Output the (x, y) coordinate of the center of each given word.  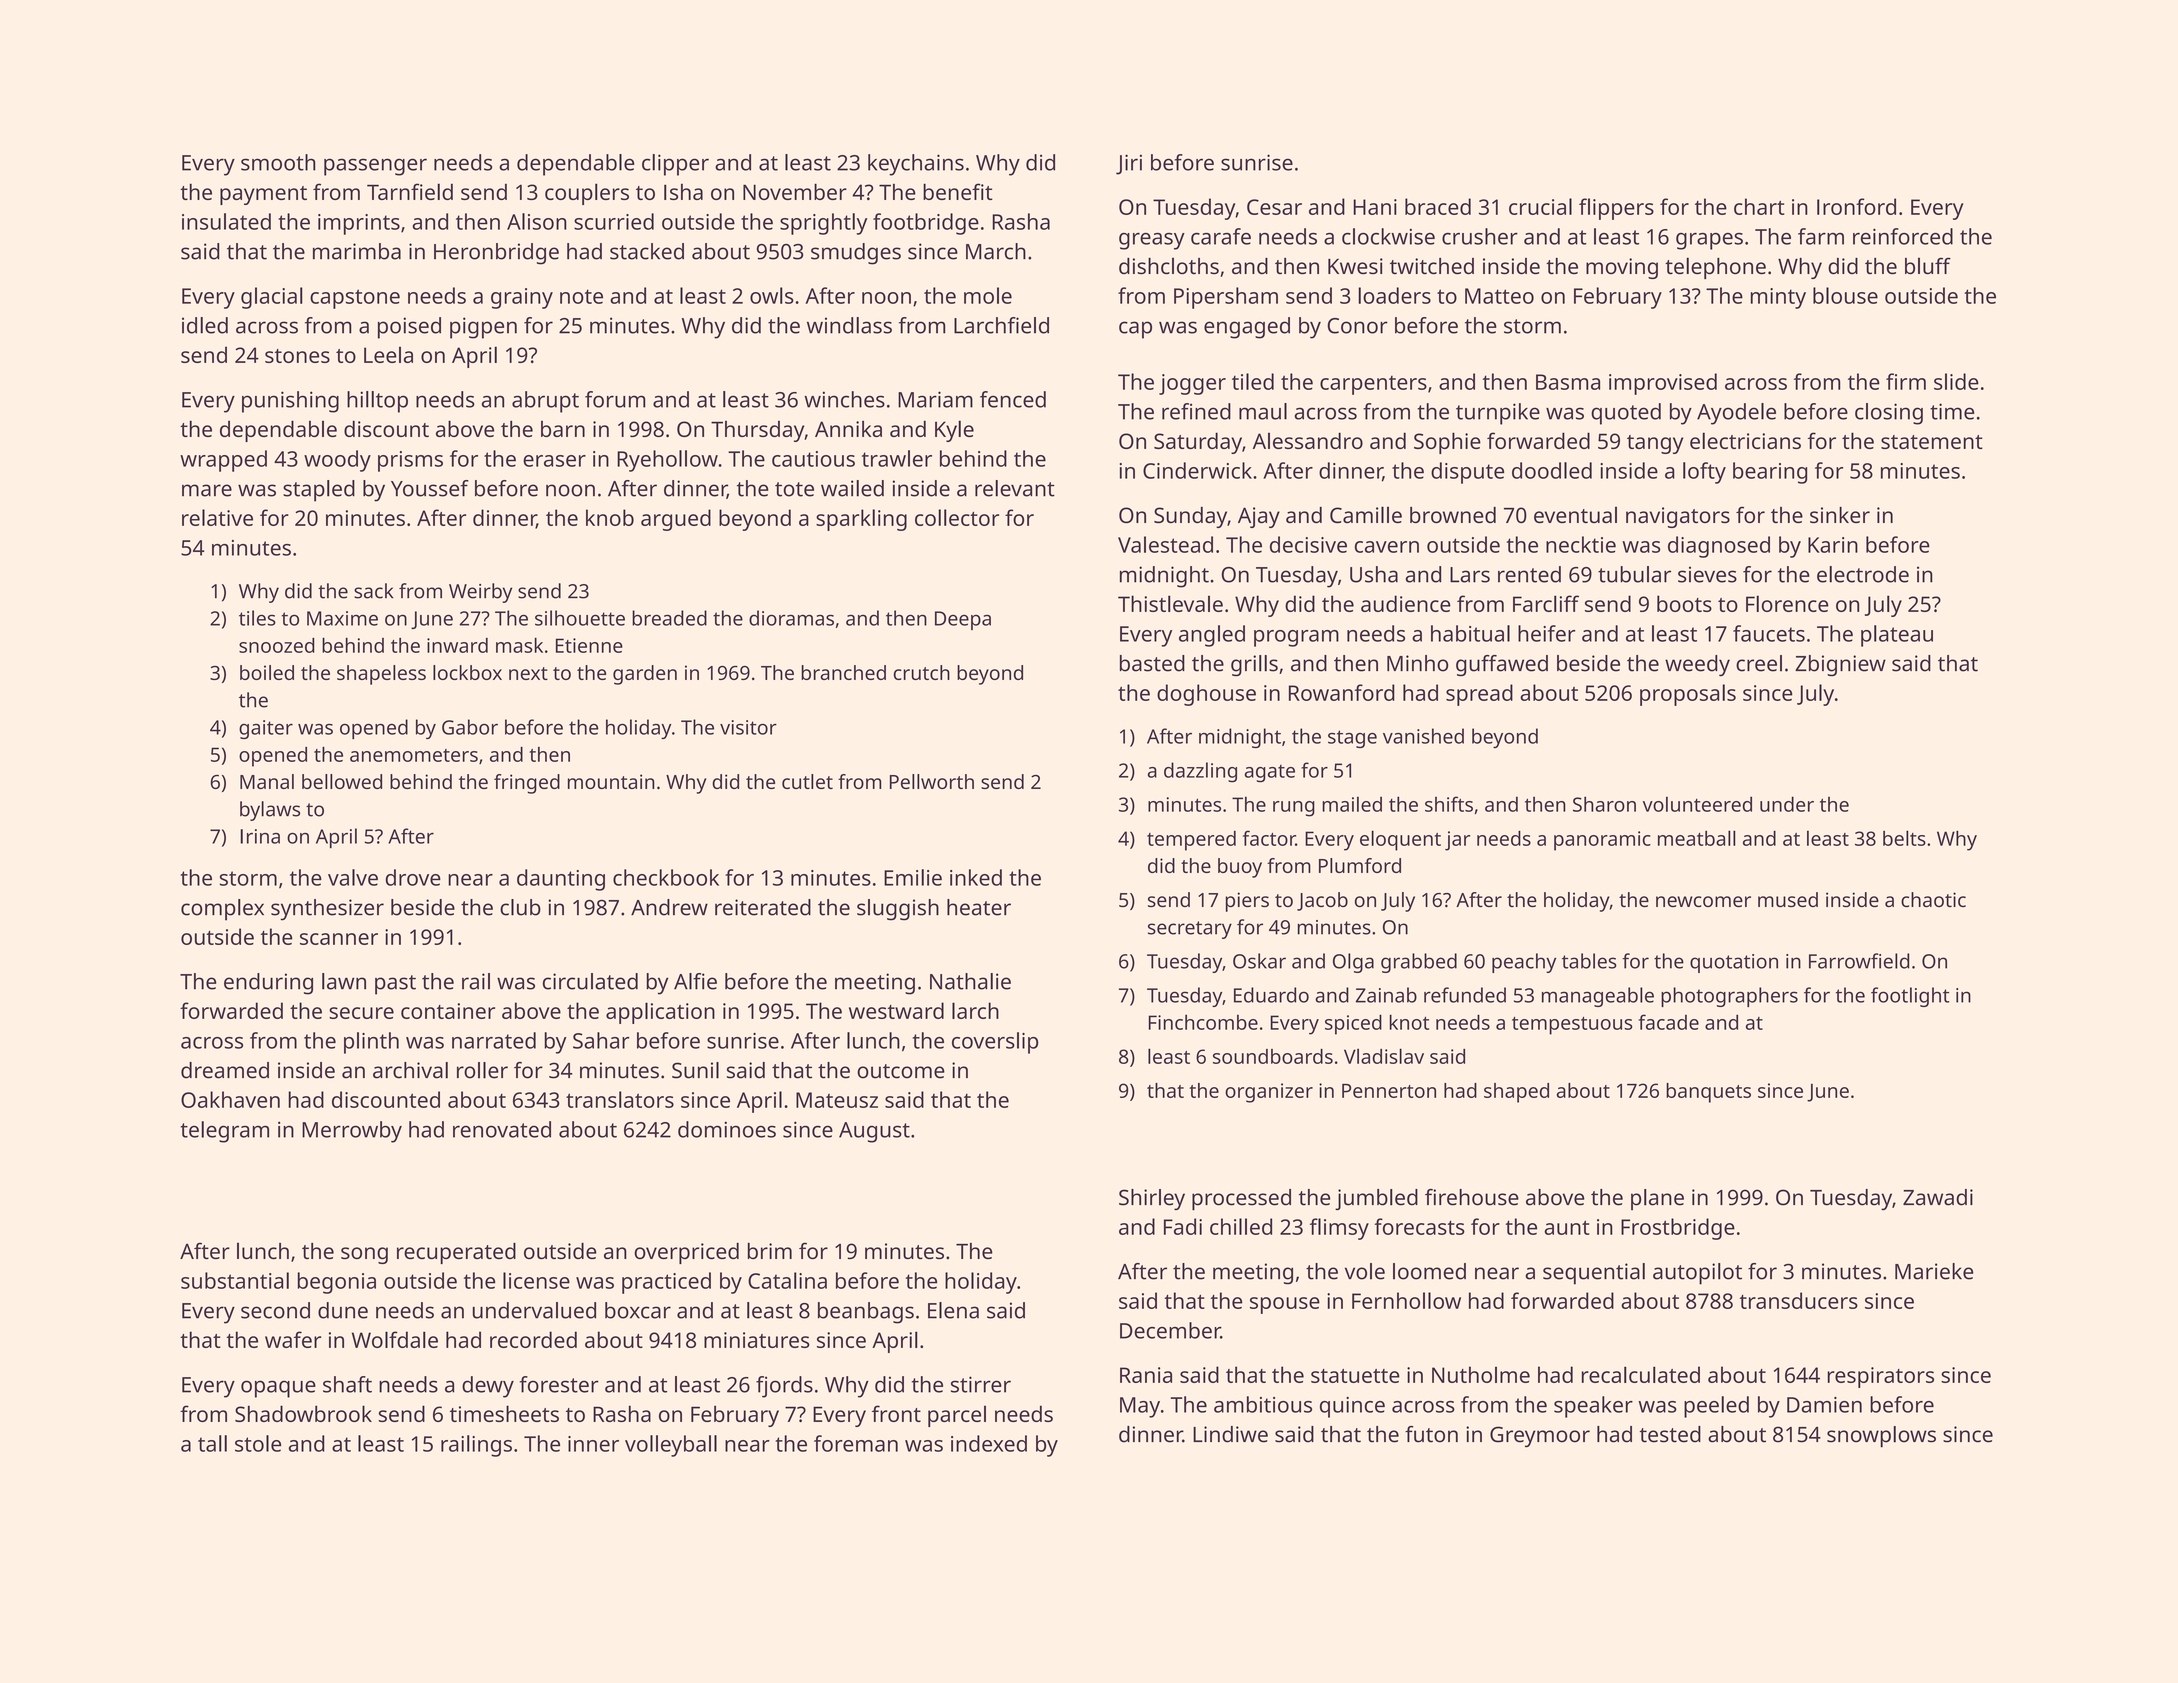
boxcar (638, 1310)
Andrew (669, 907)
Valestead (1165, 544)
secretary (1190, 930)
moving (1622, 268)
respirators (1881, 1377)
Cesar (1274, 207)
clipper (675, 165)
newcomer (1703, 901)
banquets (1708, 1093)
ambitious (1263, 1404)
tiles (257, 618)
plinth (371, 1043)
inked (976, 877)
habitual (1470, 633)
